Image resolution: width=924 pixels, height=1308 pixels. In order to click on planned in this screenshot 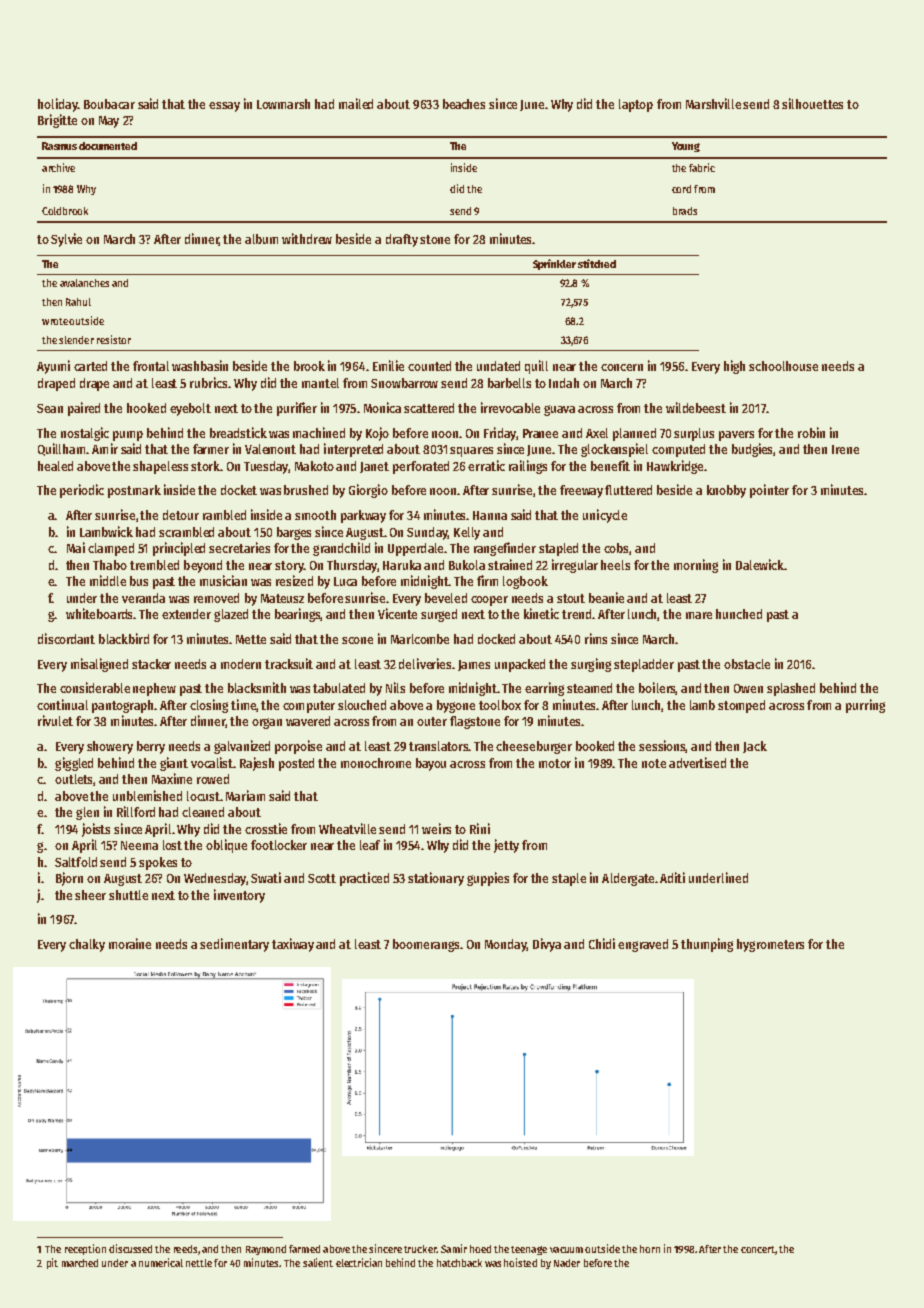, I will do `click(634, 434)`.
